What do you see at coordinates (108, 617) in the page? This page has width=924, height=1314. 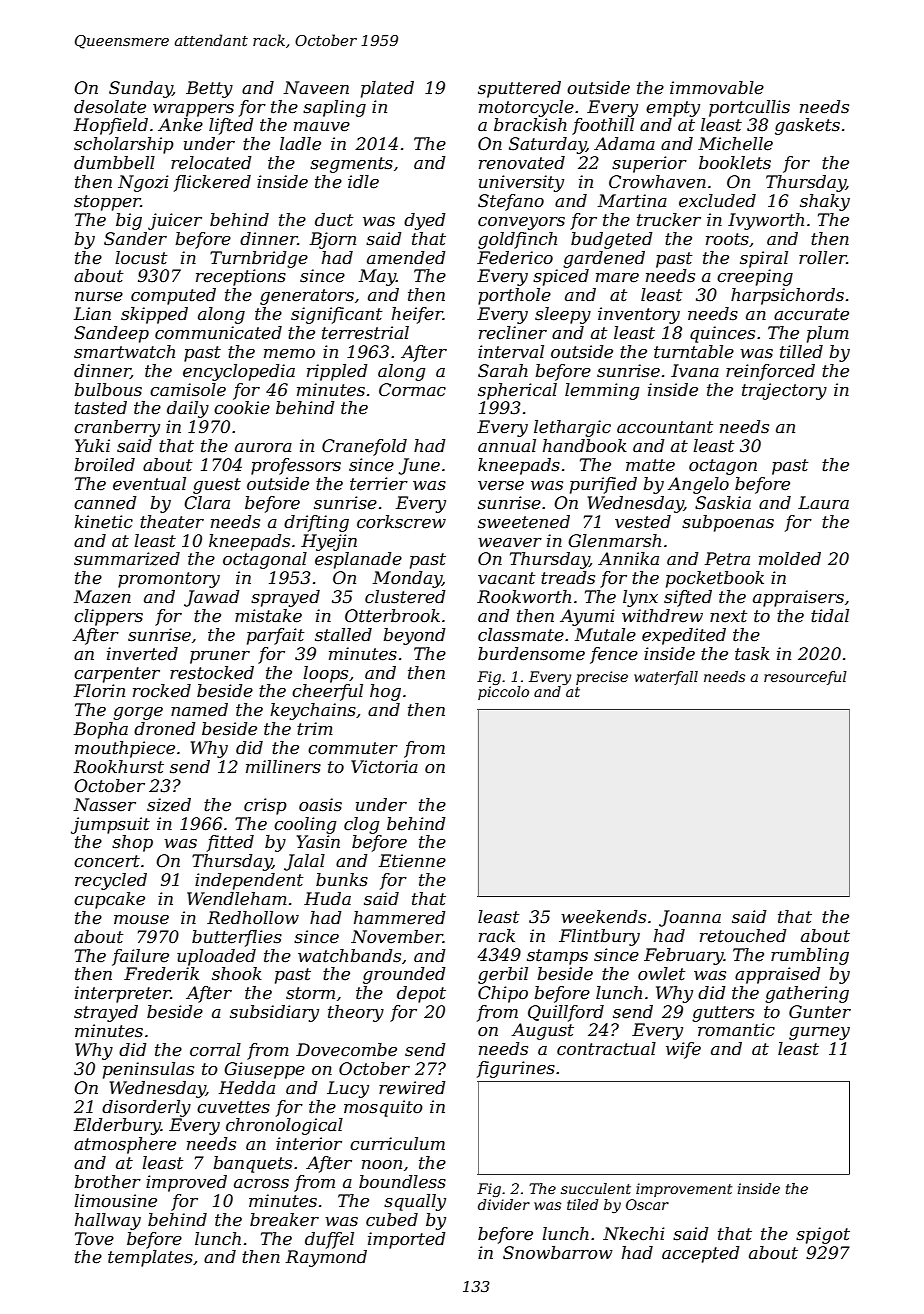 I see `clippers` at bounding box center [108, 617].
